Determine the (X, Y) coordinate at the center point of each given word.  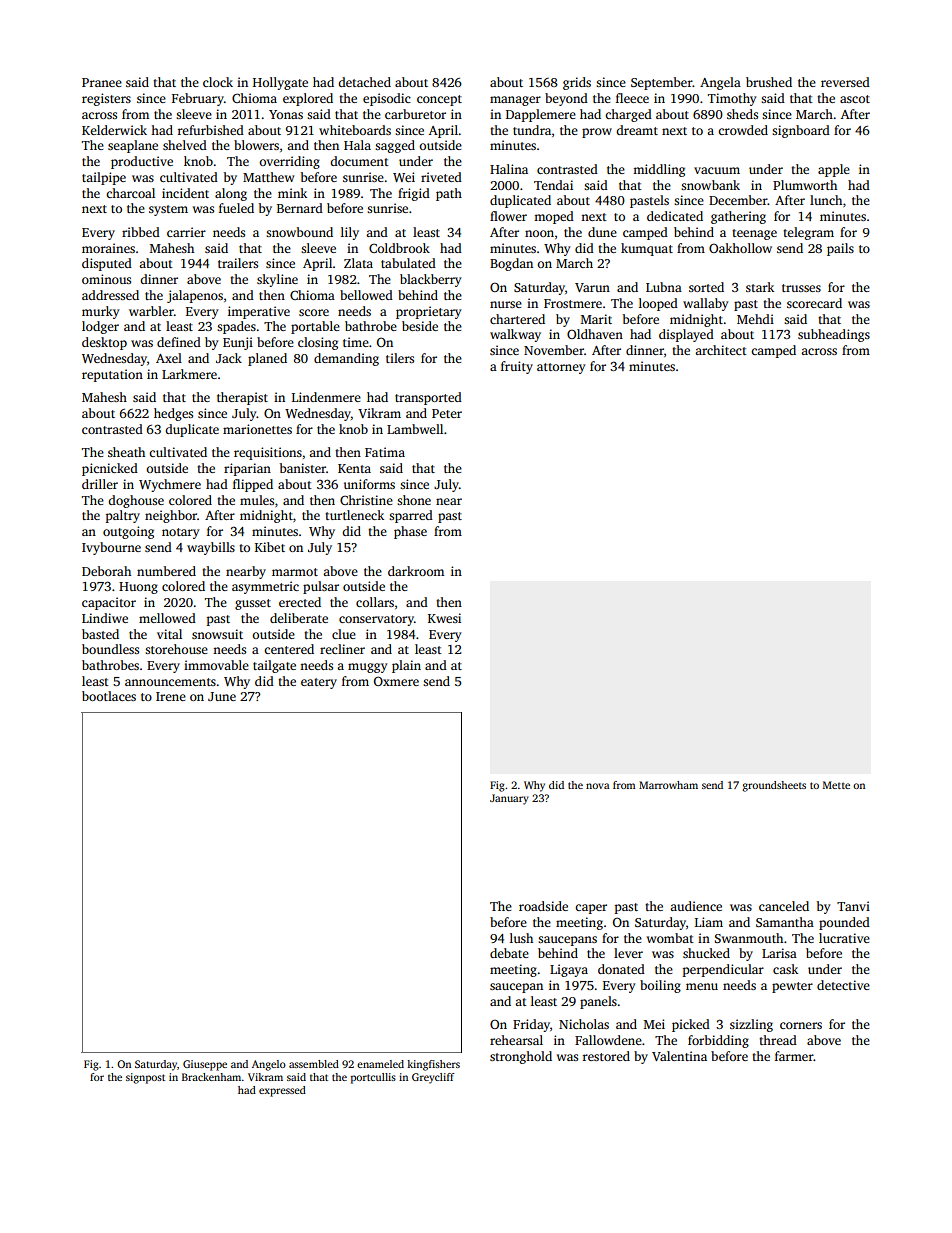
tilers (400, 358)
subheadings (834, 335)
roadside (543, 906)
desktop (104, 343)
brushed (769, 82)
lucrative (844, 938)
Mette (836, 785)
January (509, 799)
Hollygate (280, 83)
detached (364, 82)
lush (521, 938)
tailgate (274, 666)
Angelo (269, 1065)
